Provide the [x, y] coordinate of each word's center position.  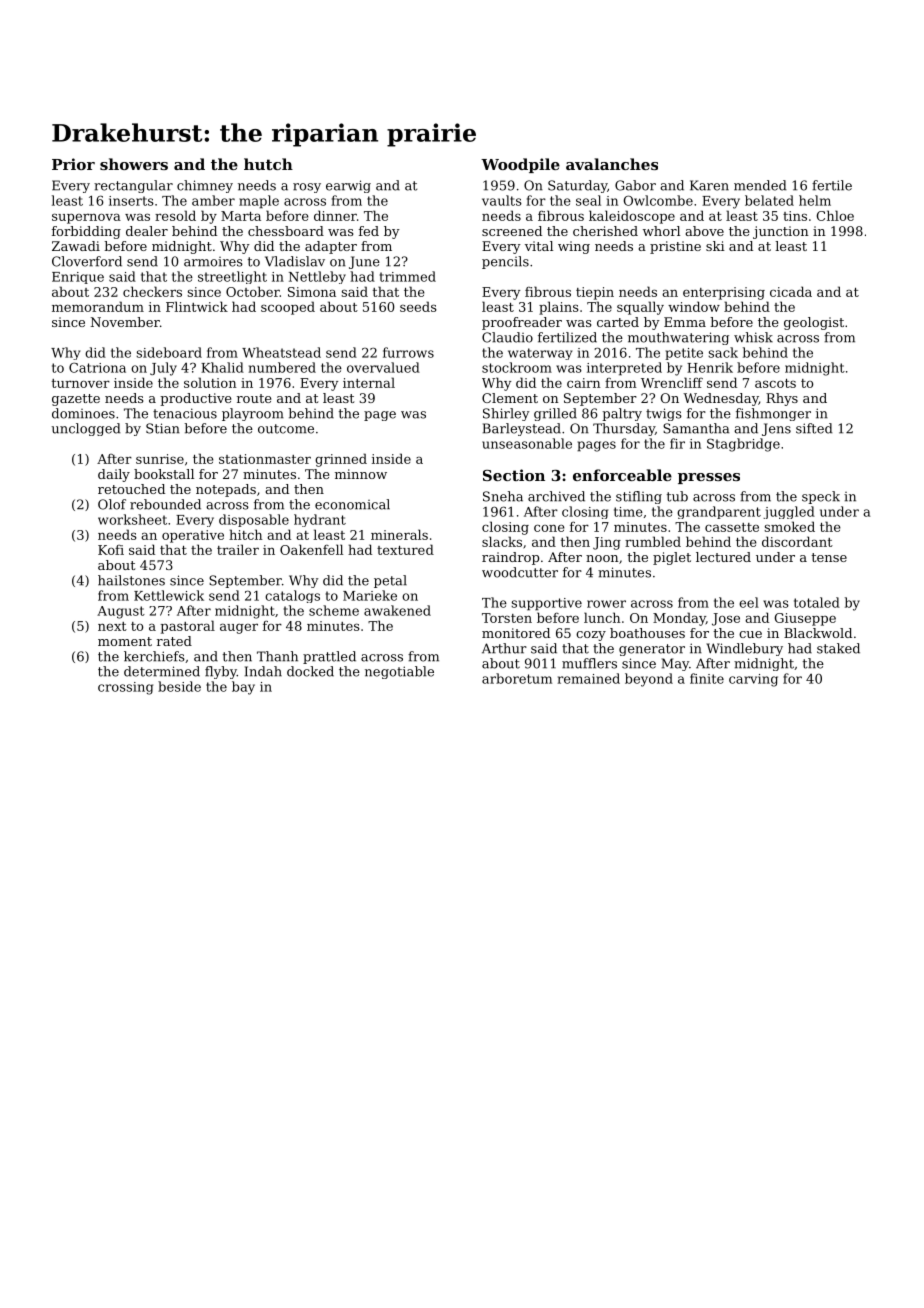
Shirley [506, 414]
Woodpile [520, 165]
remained [589, 678]
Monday [679, 619]
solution [210, 382]
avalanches [612, 164]
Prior [73, 164]
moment [125, 641]
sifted [814, 428]
